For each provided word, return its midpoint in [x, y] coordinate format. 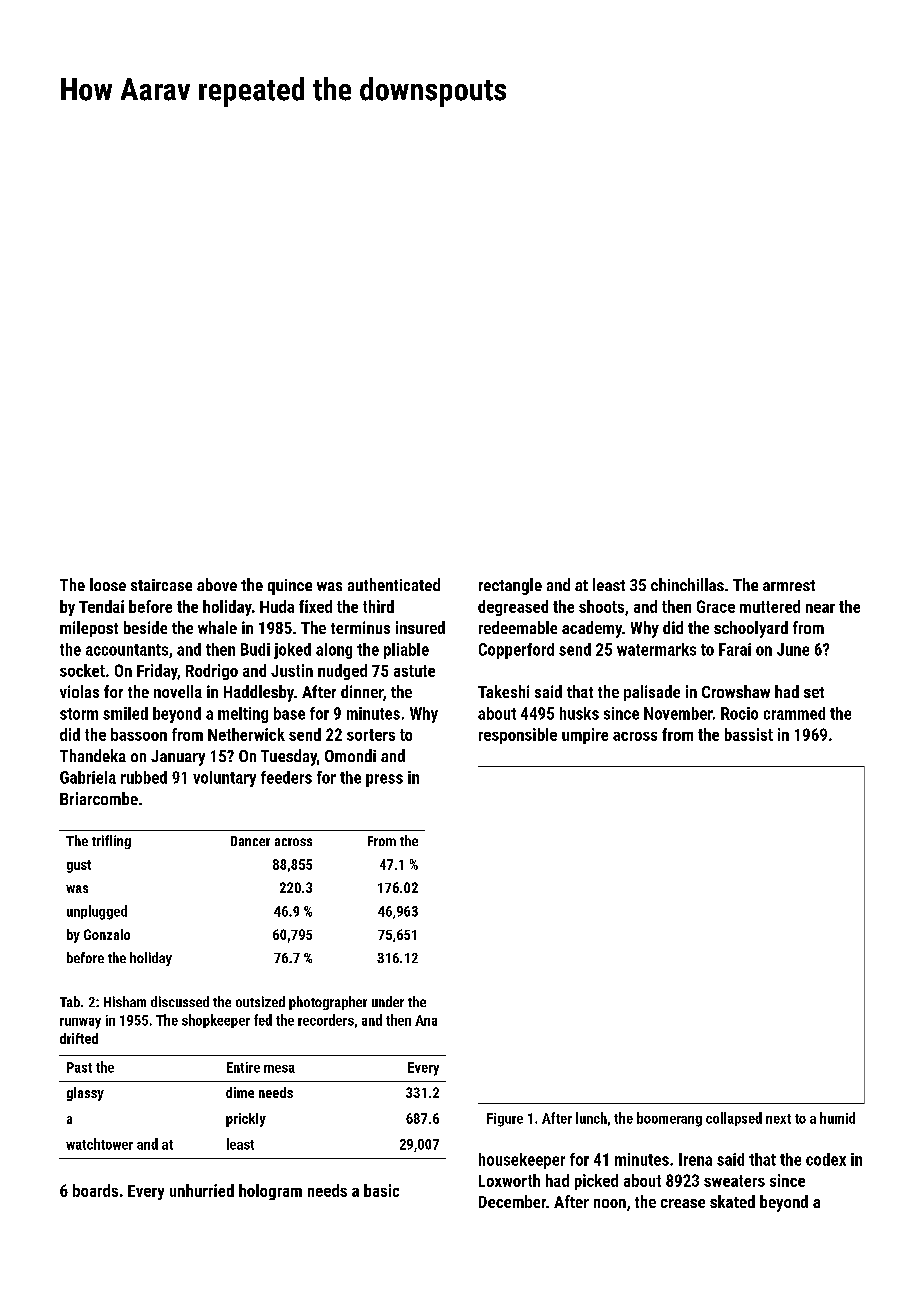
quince [290, 587]
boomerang [669, 1119]
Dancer [250, 841]
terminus [360, 627]
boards [95, 1190]
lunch [591, 1118]
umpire [585, 736]
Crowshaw [736, 691]
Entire [243, 1067]
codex [826, 1159]
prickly [246, 1120]
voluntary [224, 779]
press [384, 780]
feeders [286, 777]
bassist [749, 734]
